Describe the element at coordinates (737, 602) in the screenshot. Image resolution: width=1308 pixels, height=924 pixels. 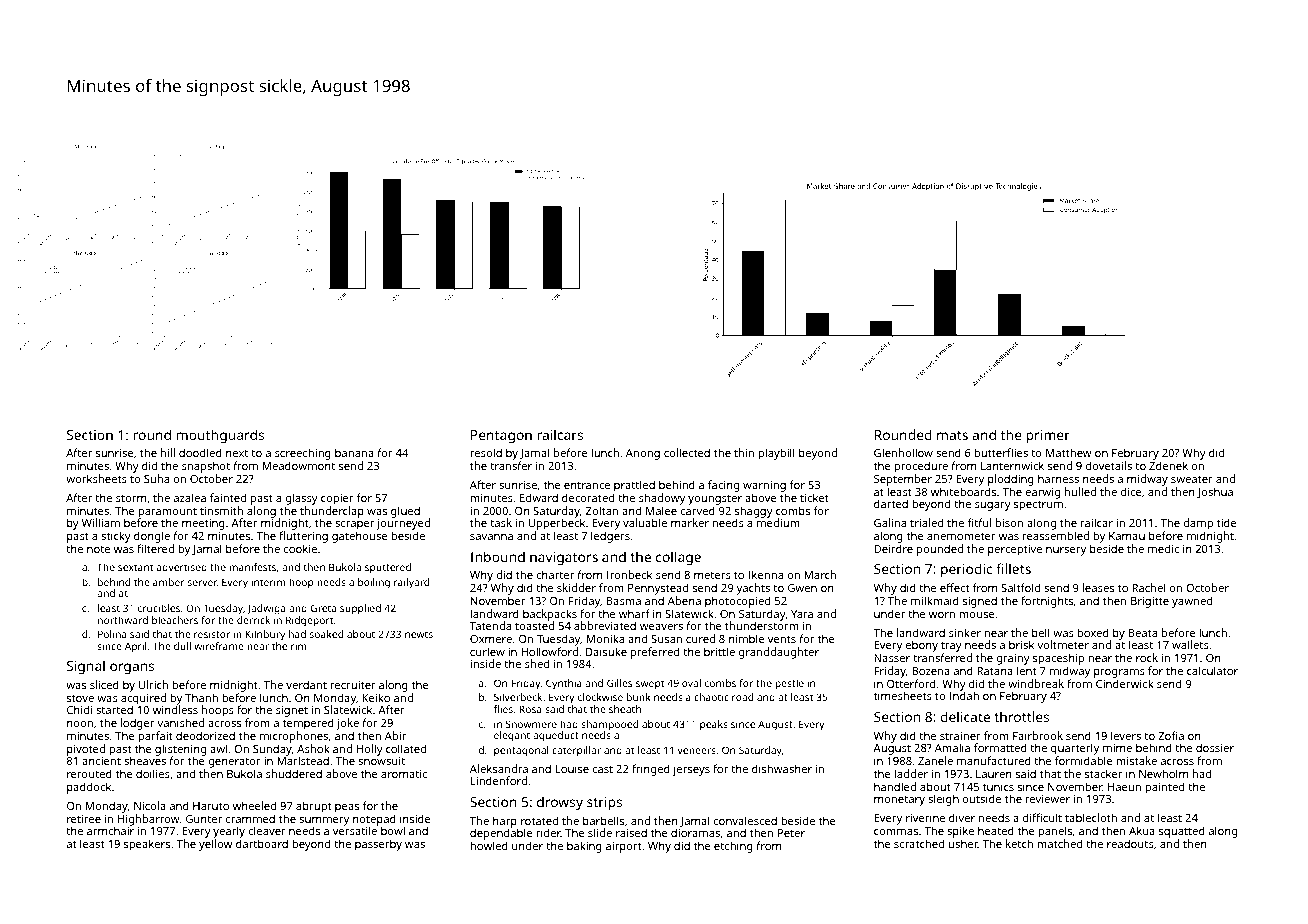
I see `photocopied` at that location.
